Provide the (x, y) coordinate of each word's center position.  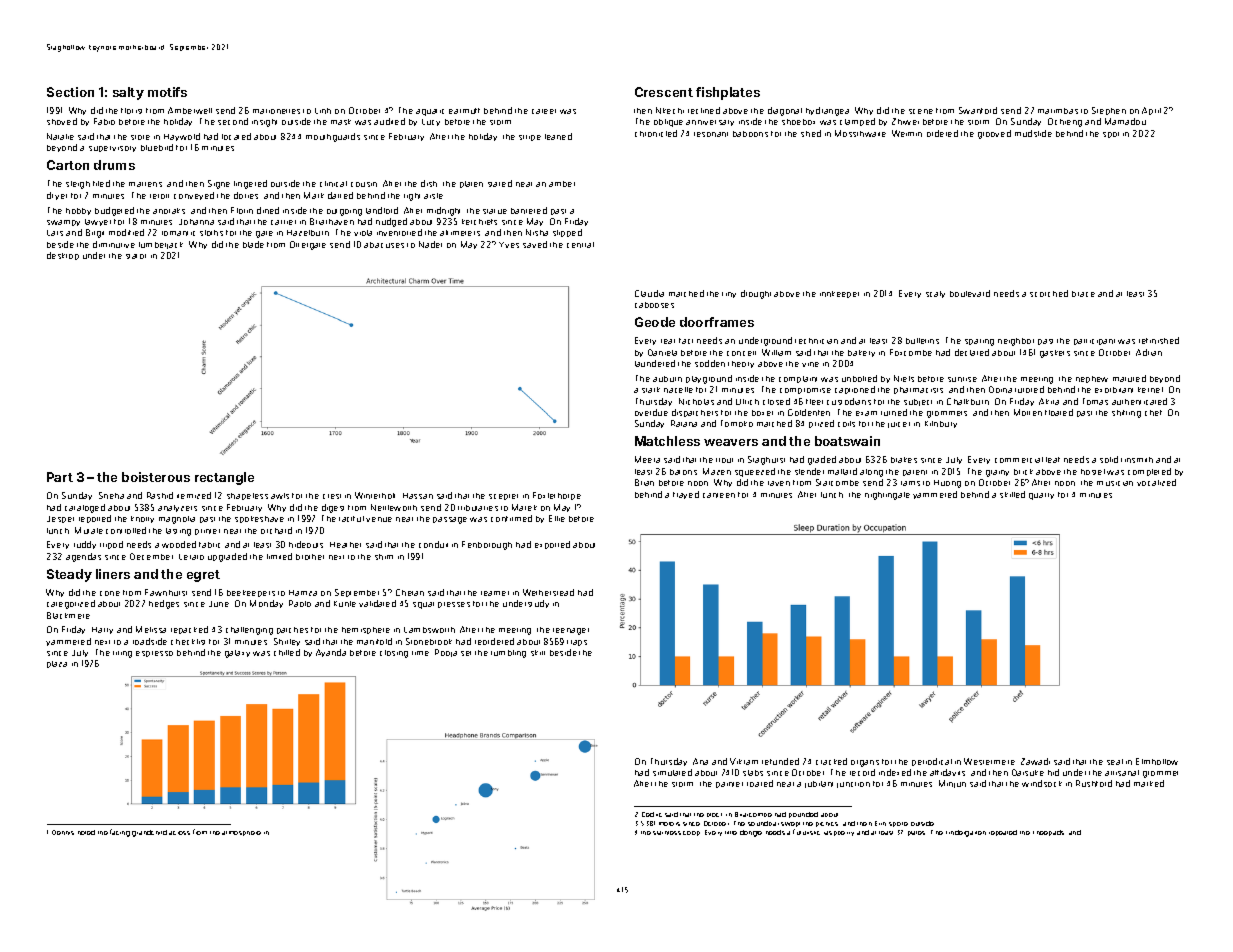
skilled (1012, 494)
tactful (351, 519)
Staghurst (766, 460)
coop (691, 833)
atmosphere (241, 833)
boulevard (970, 293)
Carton (68, 165)
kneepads (1048, 833)
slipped (567, 233)
